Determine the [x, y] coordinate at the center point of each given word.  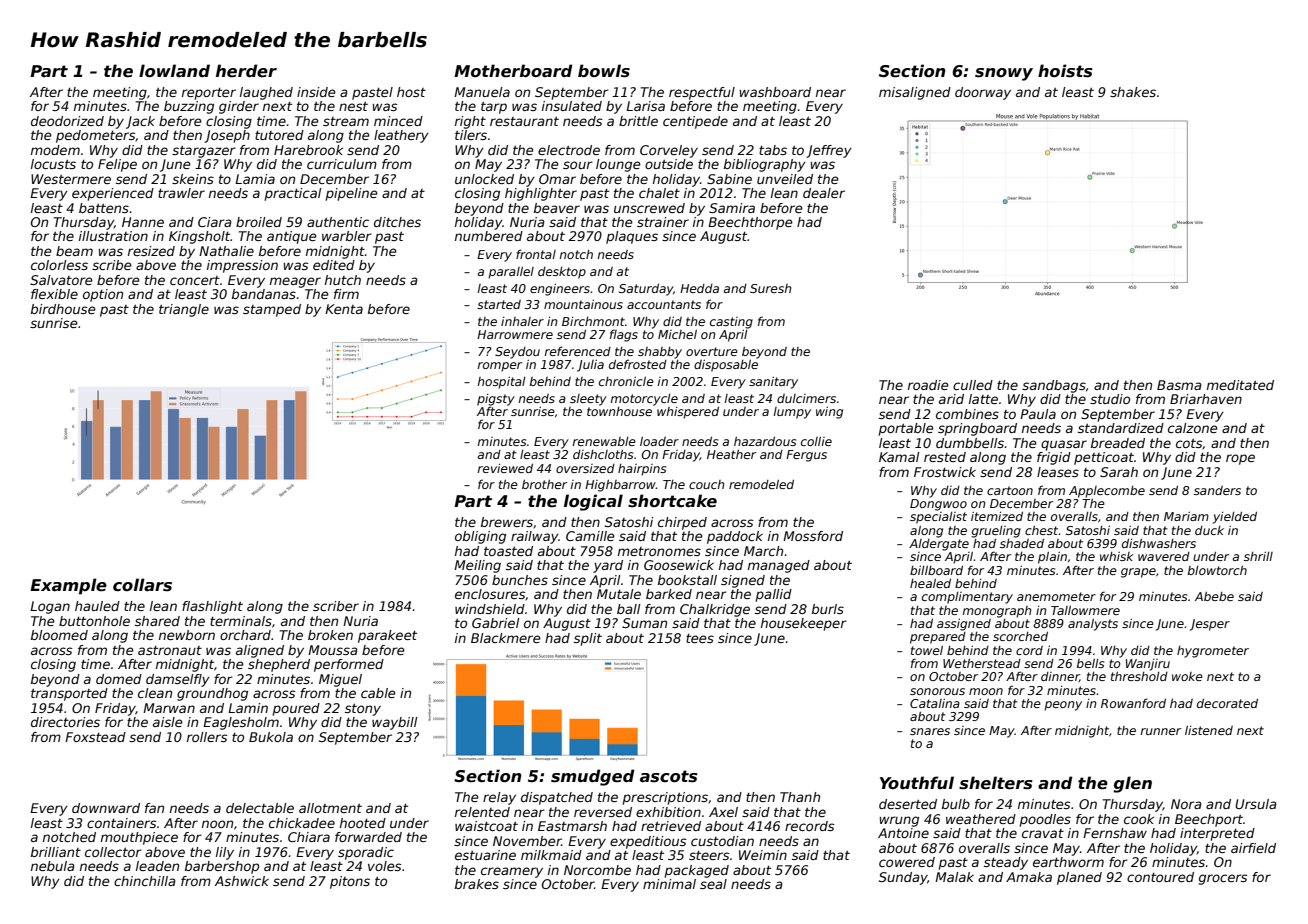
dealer [824, 193]
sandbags [1054, 386]
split [588, 639]
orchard [245, 635]
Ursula [1256, 804]
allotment [330, 808]
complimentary [967, 598]
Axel [723, 812]
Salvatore [61, 280]
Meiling [477, 566]
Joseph [227, 136]
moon [986, 691]
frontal [536, 254]
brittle [638, 121]
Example [68, 586]
